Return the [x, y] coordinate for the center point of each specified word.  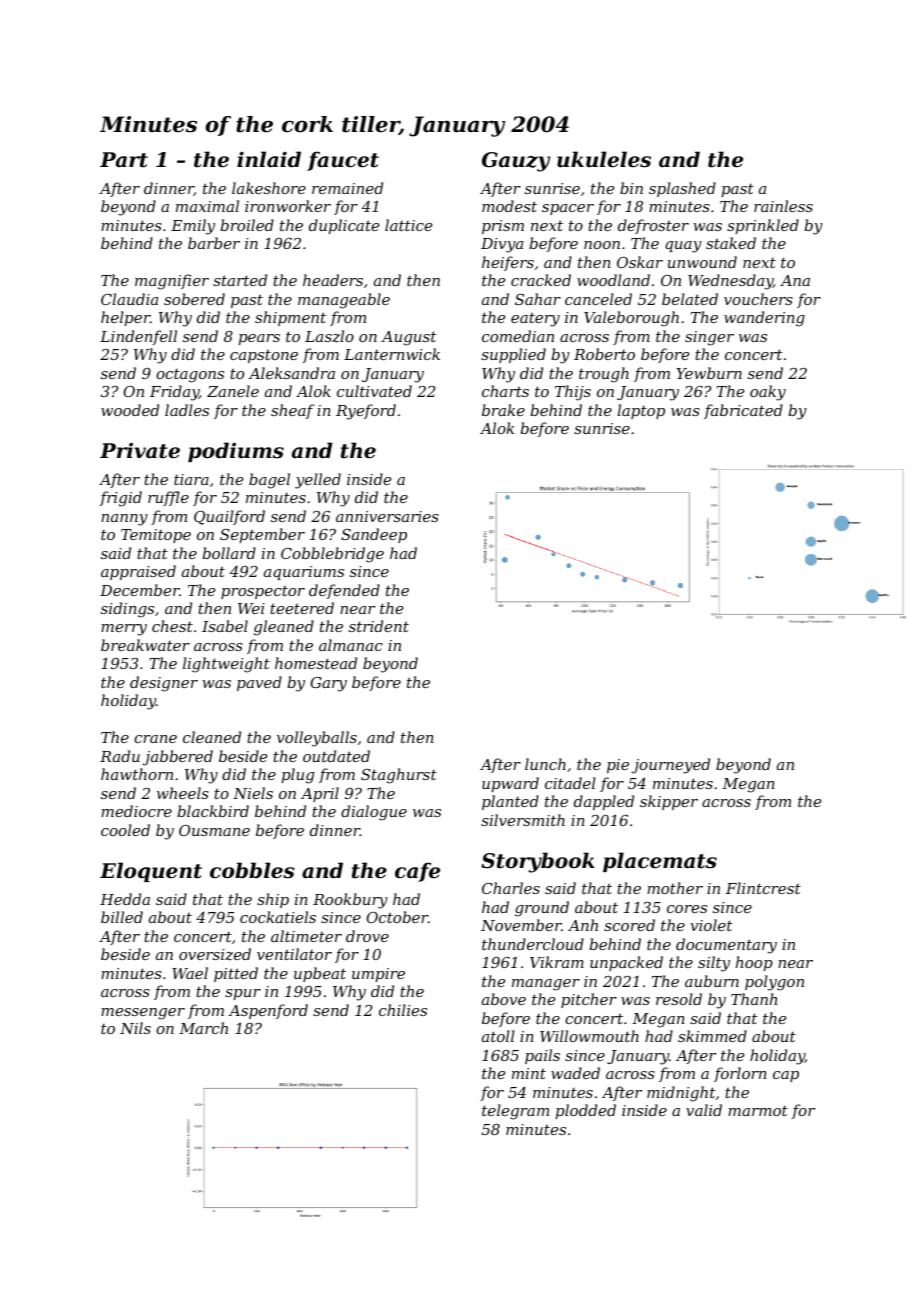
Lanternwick [392, 354]
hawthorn [137, 774]
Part [124, 160]
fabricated [743, 411]
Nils [135, 1028]
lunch [545, 764]
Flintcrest [763, 888]
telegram [515, 1112]
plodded [586, 1111]
